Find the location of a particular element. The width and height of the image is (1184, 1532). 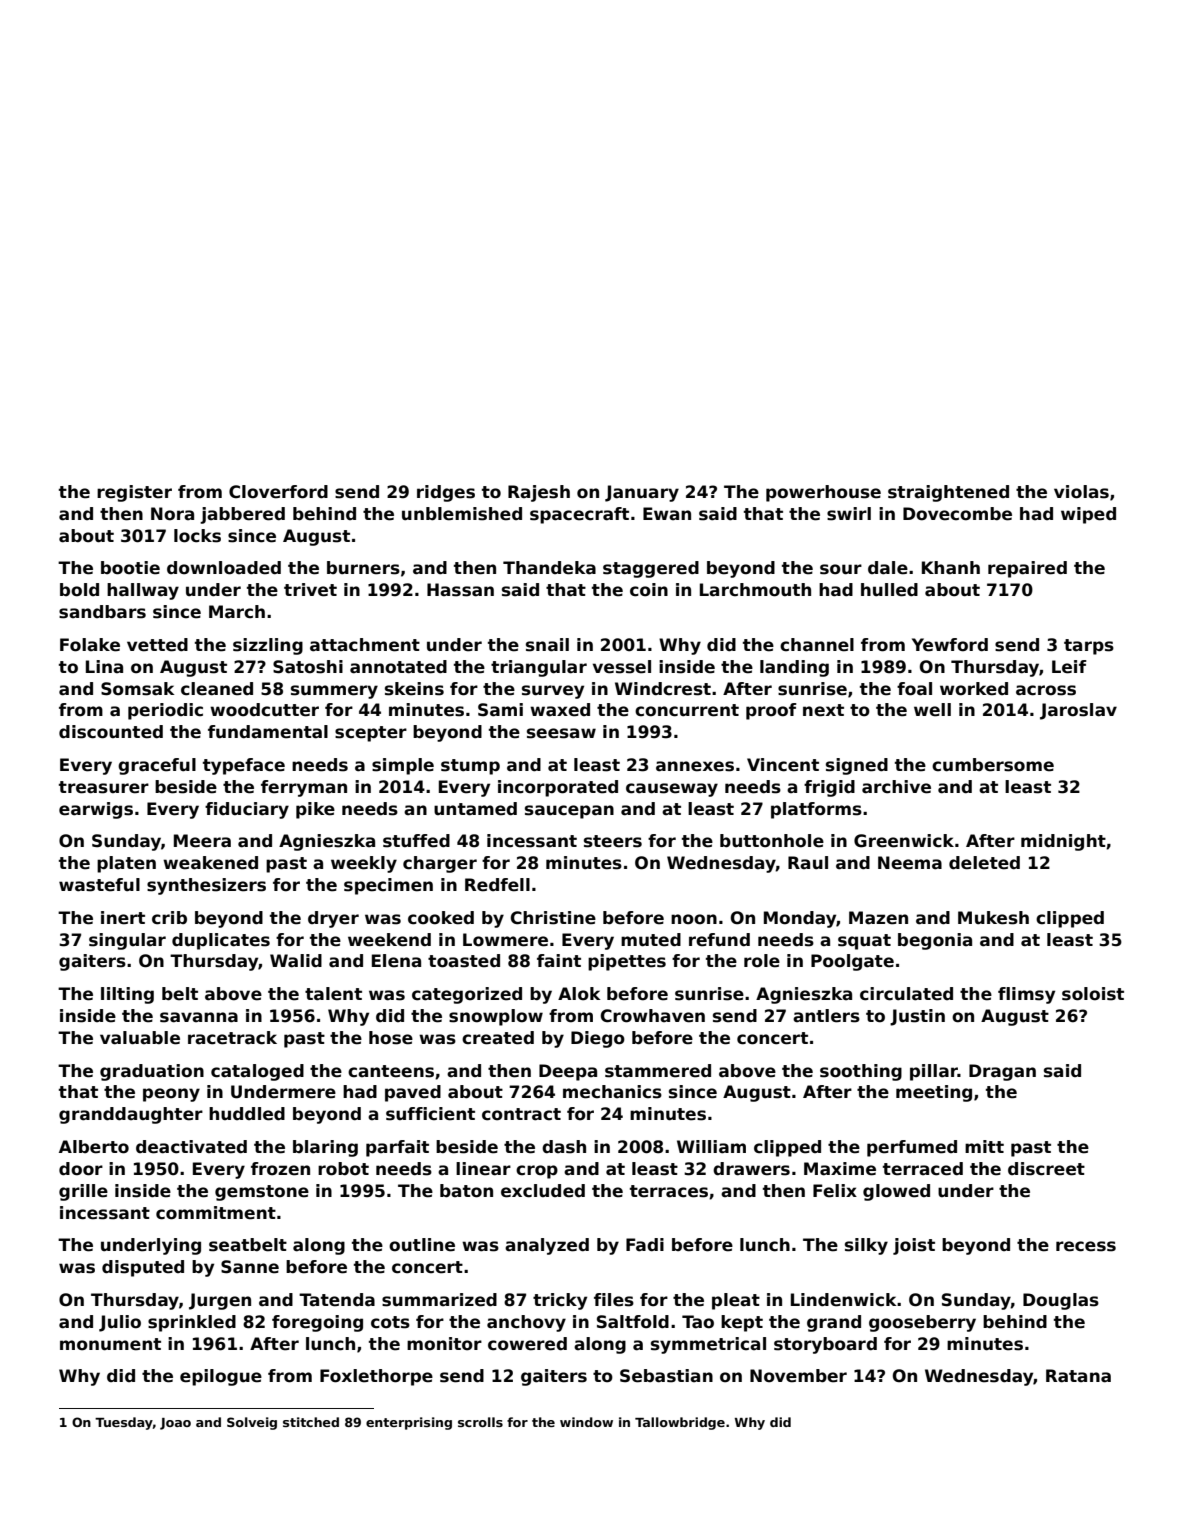

squat is located at coordinates (864, 942).
